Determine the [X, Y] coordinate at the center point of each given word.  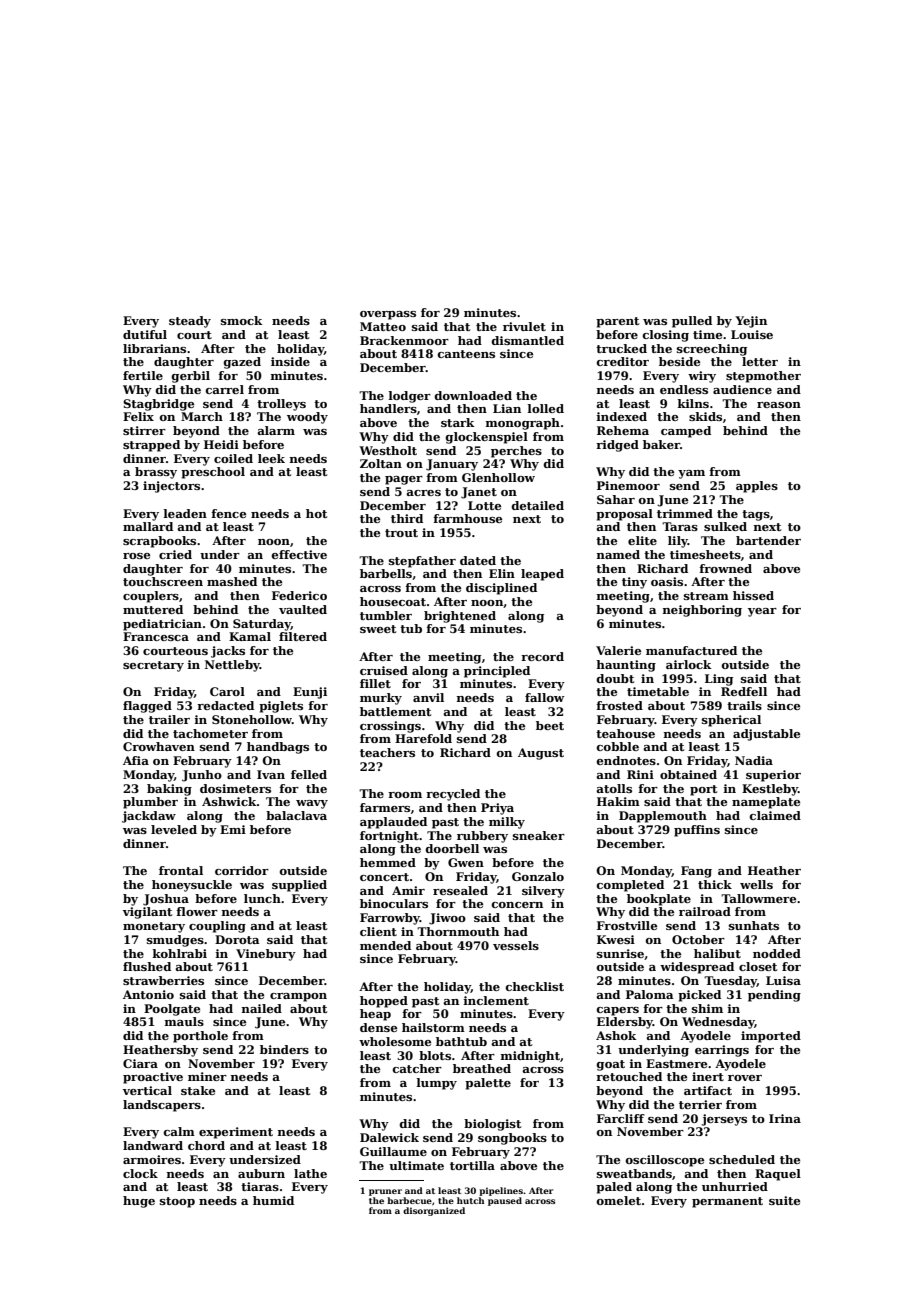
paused [505, 1201]
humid [273, 1200]
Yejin [751, 322]
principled [497, 672]
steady [190, 322]
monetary [154, 927]
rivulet [524, 326]
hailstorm [433, 1027]
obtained [688, 774]
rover [745, 1078]
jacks [228, 652]
